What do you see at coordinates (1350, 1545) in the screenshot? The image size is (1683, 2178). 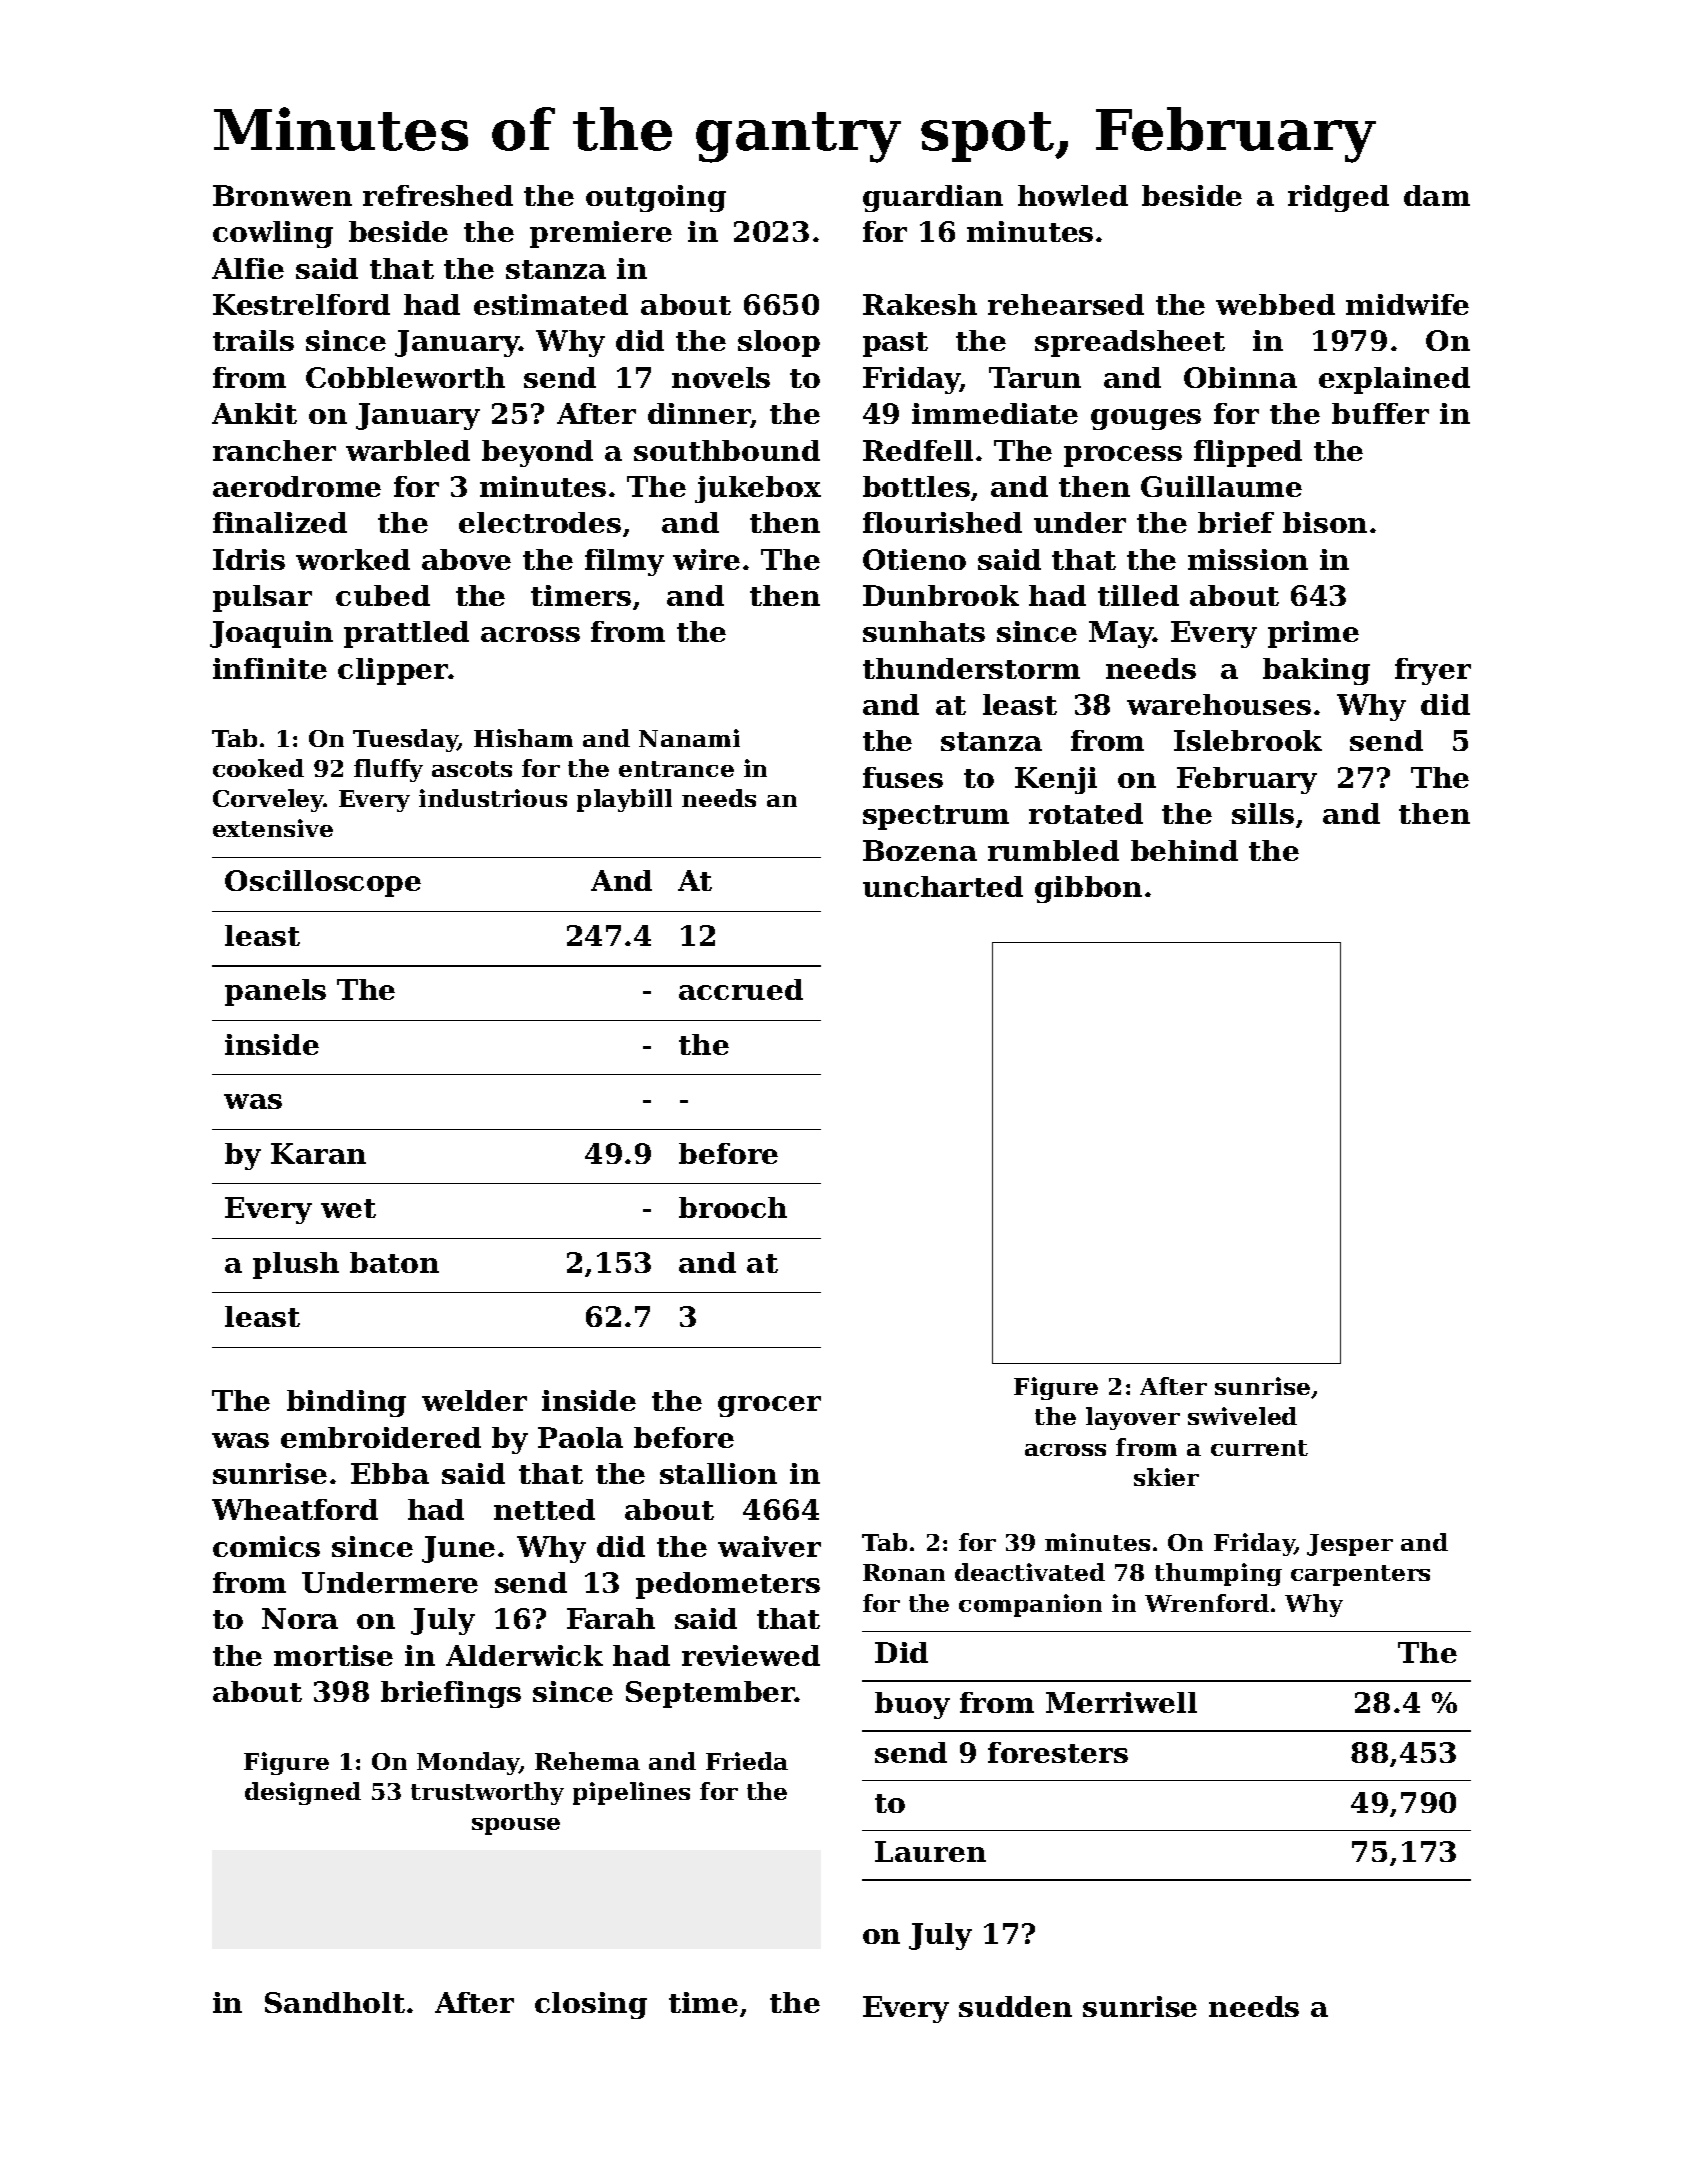 I see `Jesper` at bounding box center [1350, 1545].
